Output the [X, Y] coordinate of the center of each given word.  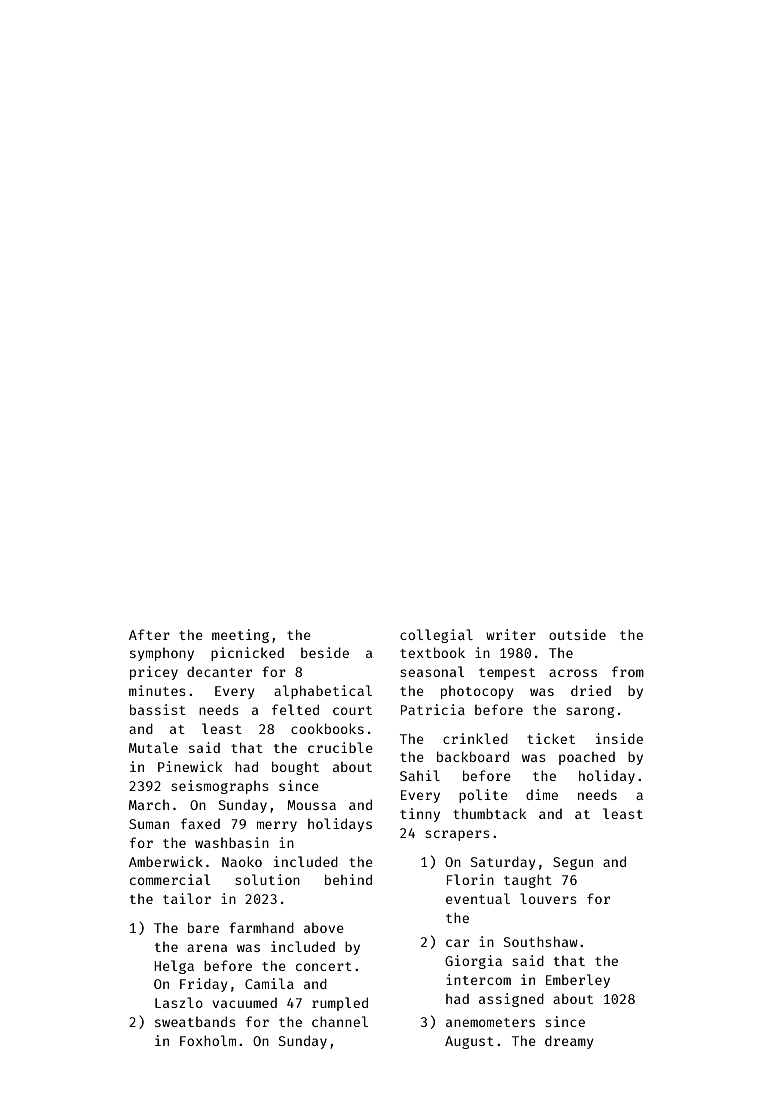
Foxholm [208, 1040]
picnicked [247, 654]
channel [340, 1021]
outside [577, 634]
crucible [340, 747]
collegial [436, 636]
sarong [590, 712]
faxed [200, 823]
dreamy [569, 1042]
